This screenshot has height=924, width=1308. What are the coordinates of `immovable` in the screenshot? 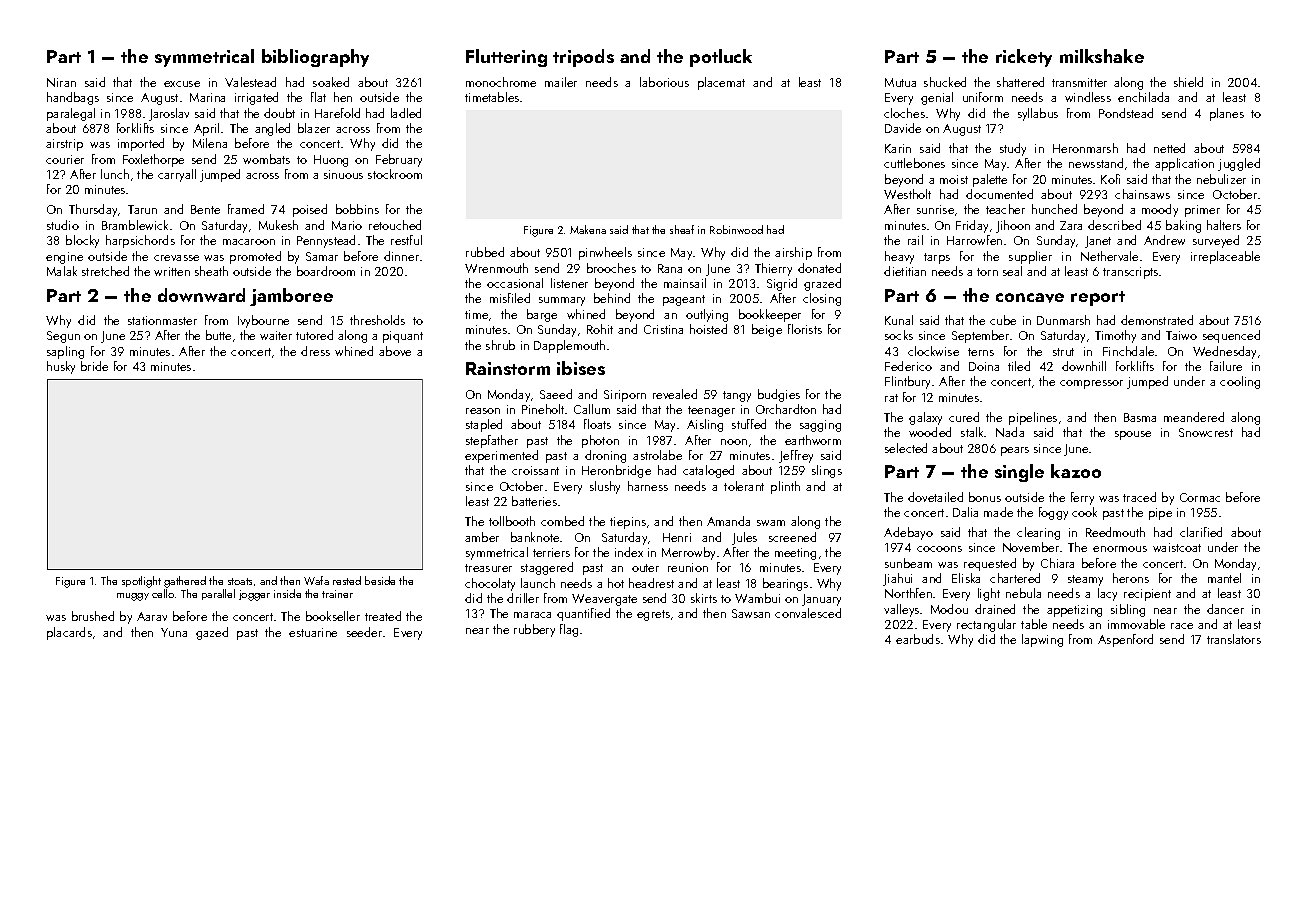 It's located at (1136, 624).
